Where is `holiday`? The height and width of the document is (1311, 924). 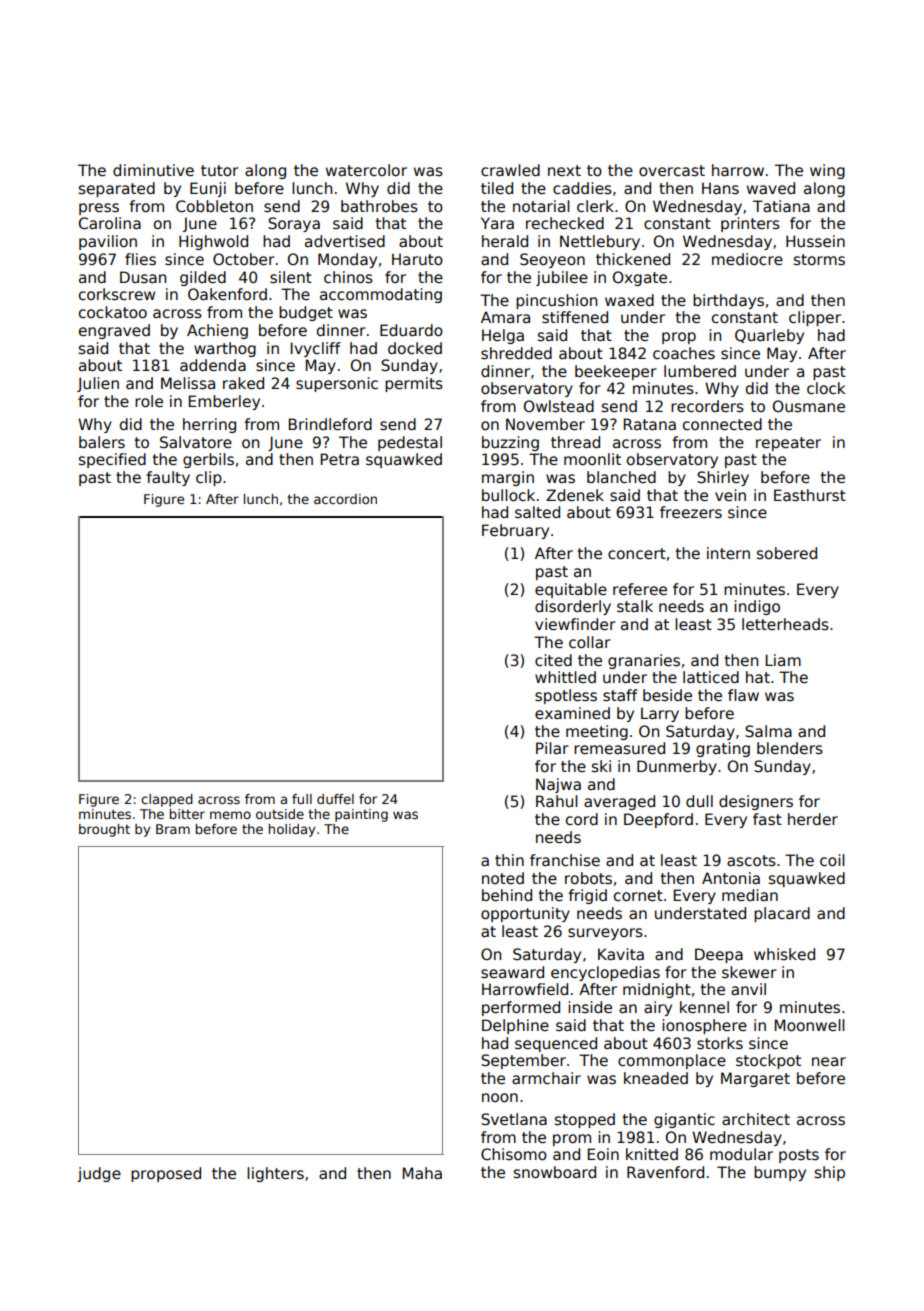 holiday is located at coordinates (292, 830).
